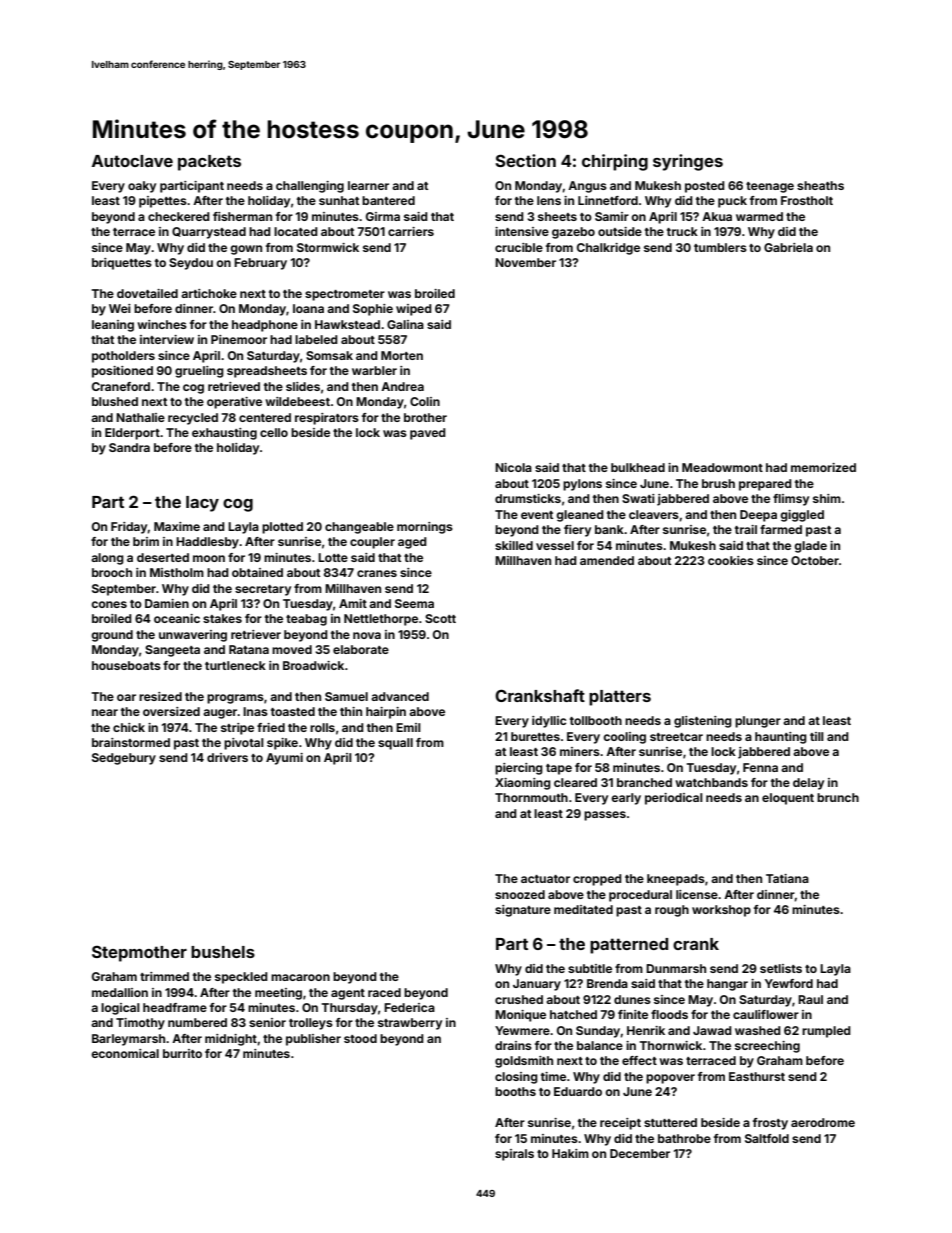 This screenshot has height=1233, width=952. What do you see at coordinates (241, 978) in the screenshot?
I see `speckled` at bounding box center [241, 978].
